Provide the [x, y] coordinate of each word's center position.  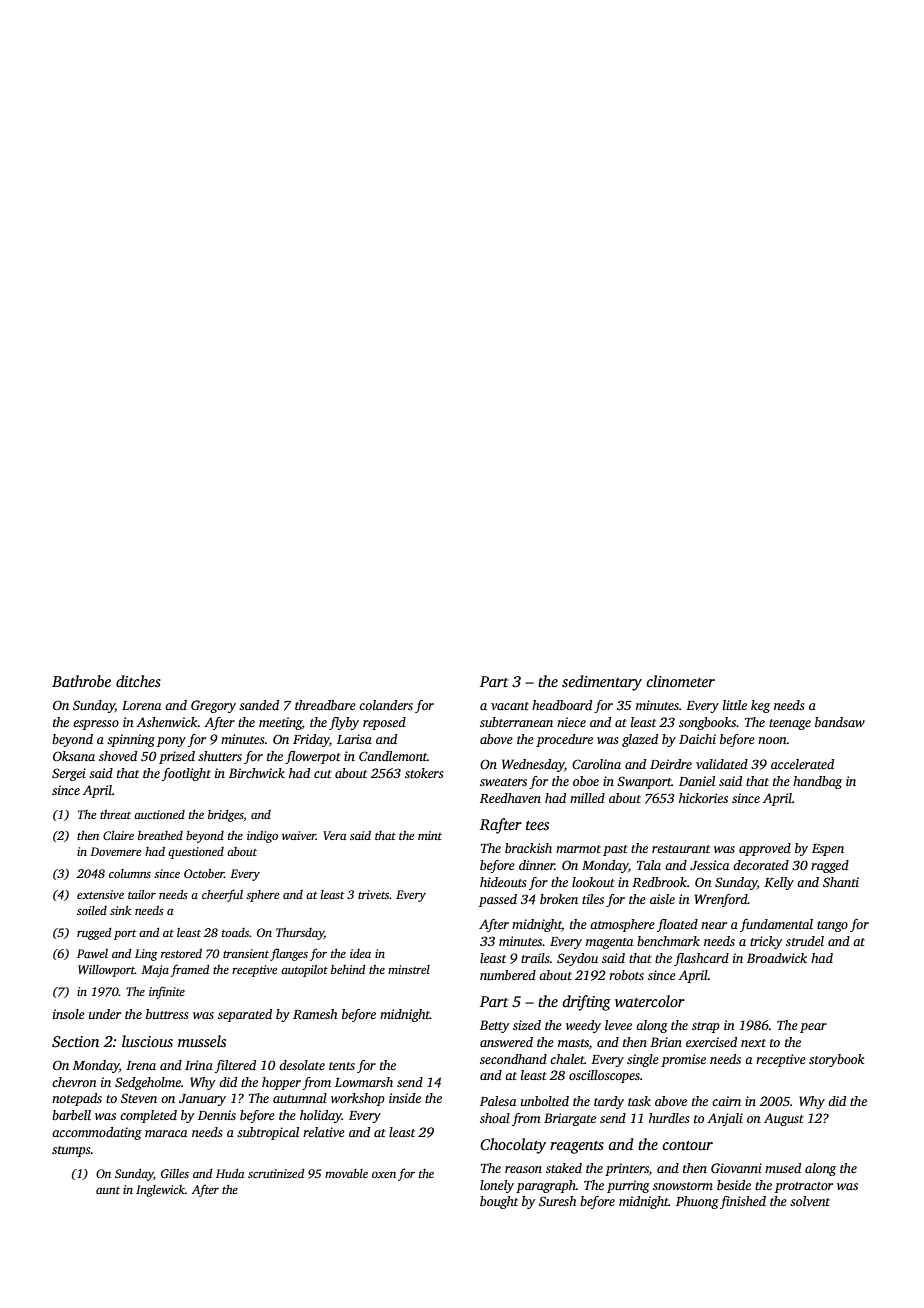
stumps [71, 1151]
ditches [138, 681]
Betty [495, 1026]
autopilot [304, 971]
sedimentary [602, 683]
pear [813, 1028]
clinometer [681, 681]
